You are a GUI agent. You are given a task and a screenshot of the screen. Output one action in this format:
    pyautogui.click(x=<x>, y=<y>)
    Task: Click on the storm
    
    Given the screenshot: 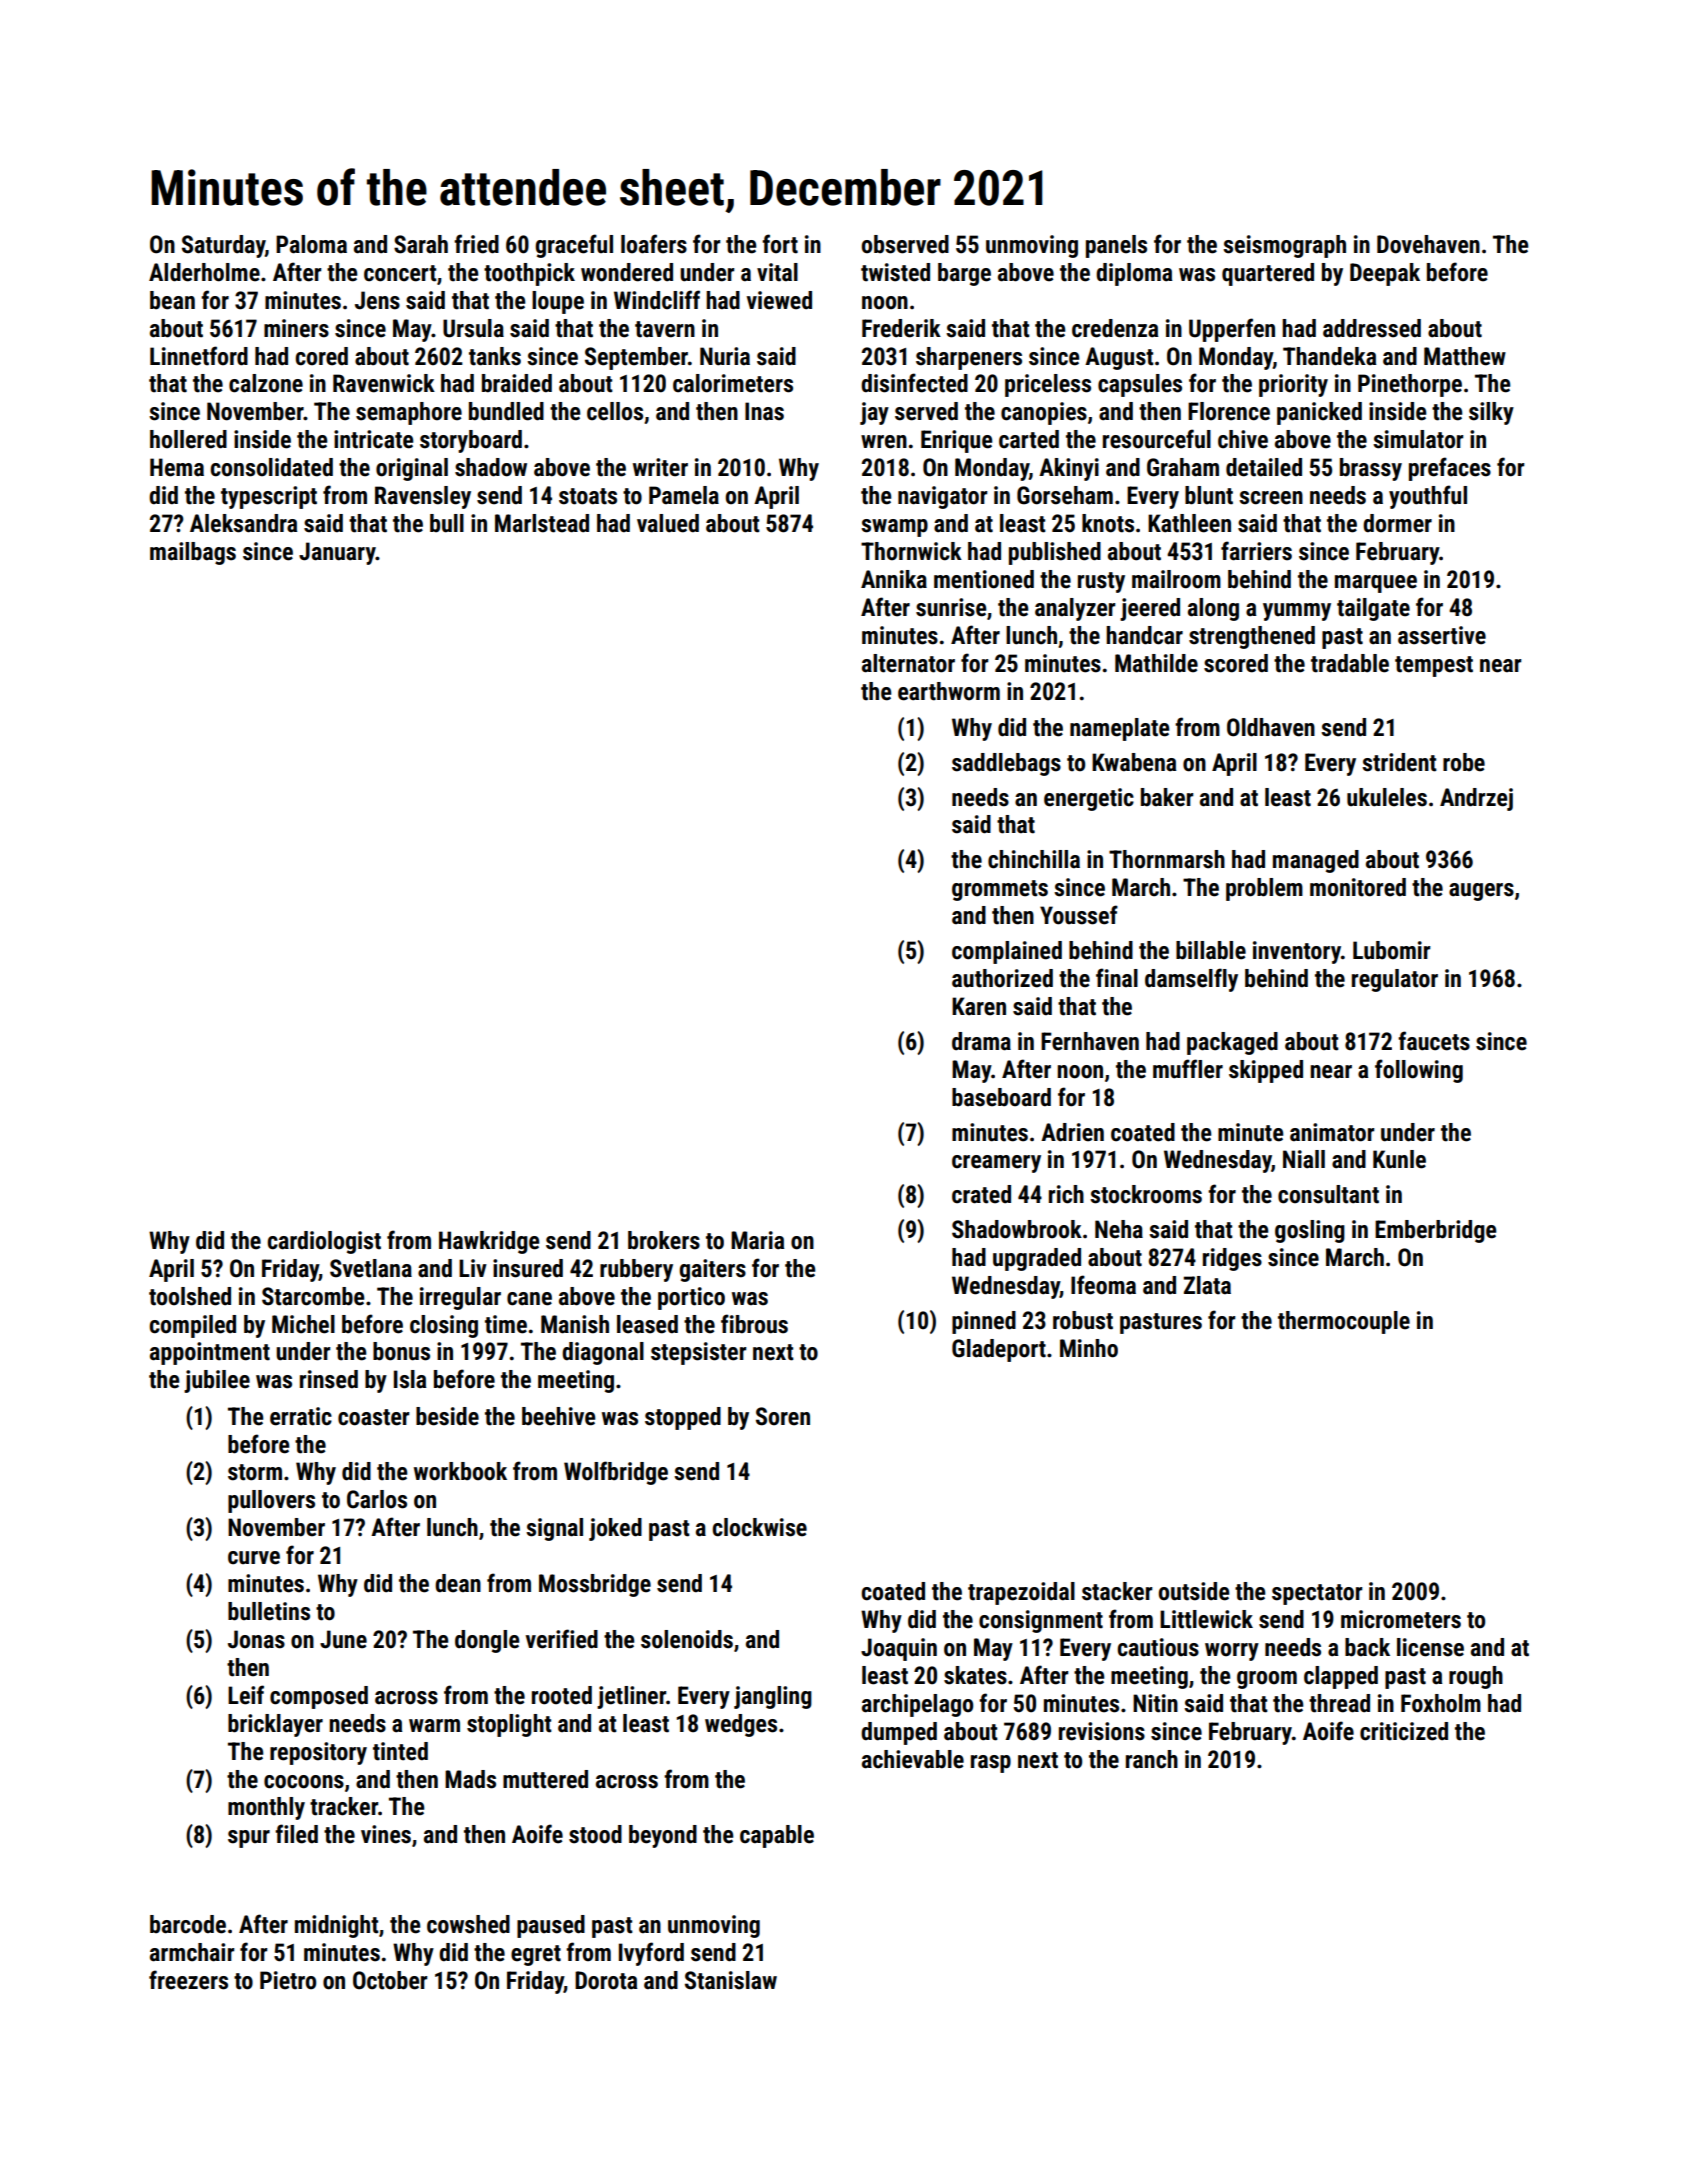 What is the action you would take?
    pyautogui.click(x=255, y=1472)
